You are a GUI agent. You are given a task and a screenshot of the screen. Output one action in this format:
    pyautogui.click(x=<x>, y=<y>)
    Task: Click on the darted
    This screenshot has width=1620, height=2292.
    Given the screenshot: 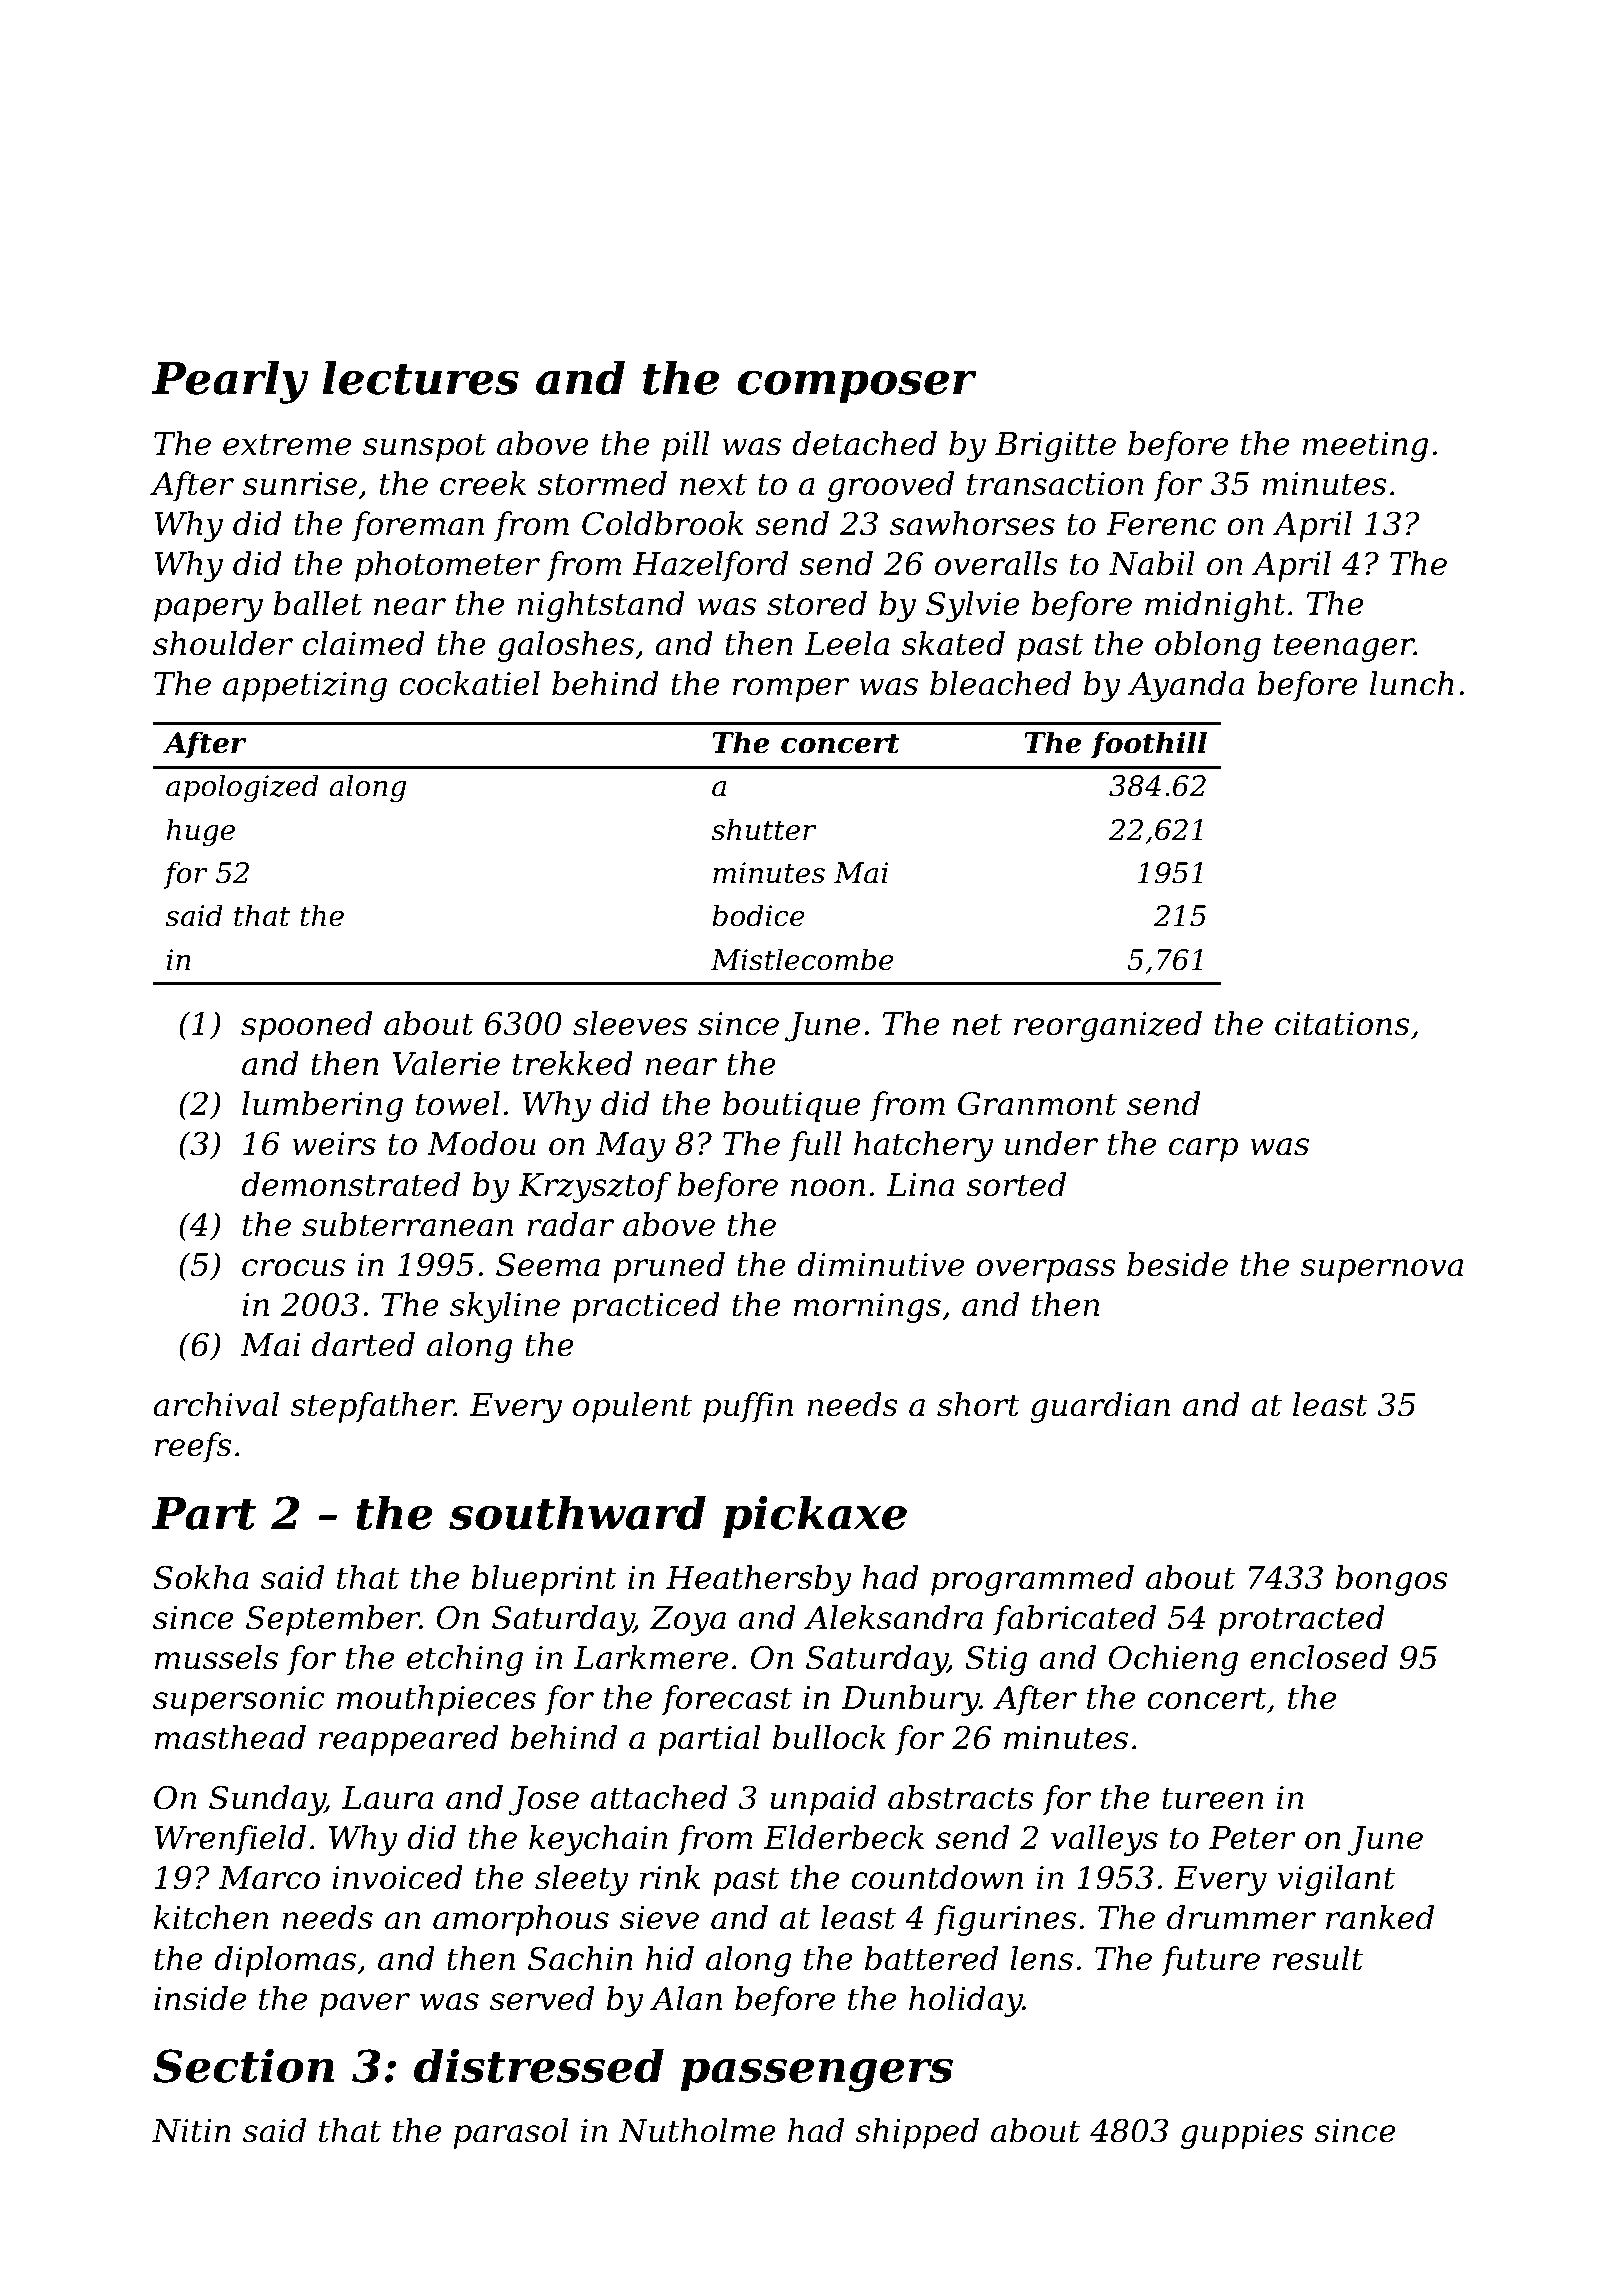 What is the action you would take?
    pyautogui.click(x=363, y=1344)
